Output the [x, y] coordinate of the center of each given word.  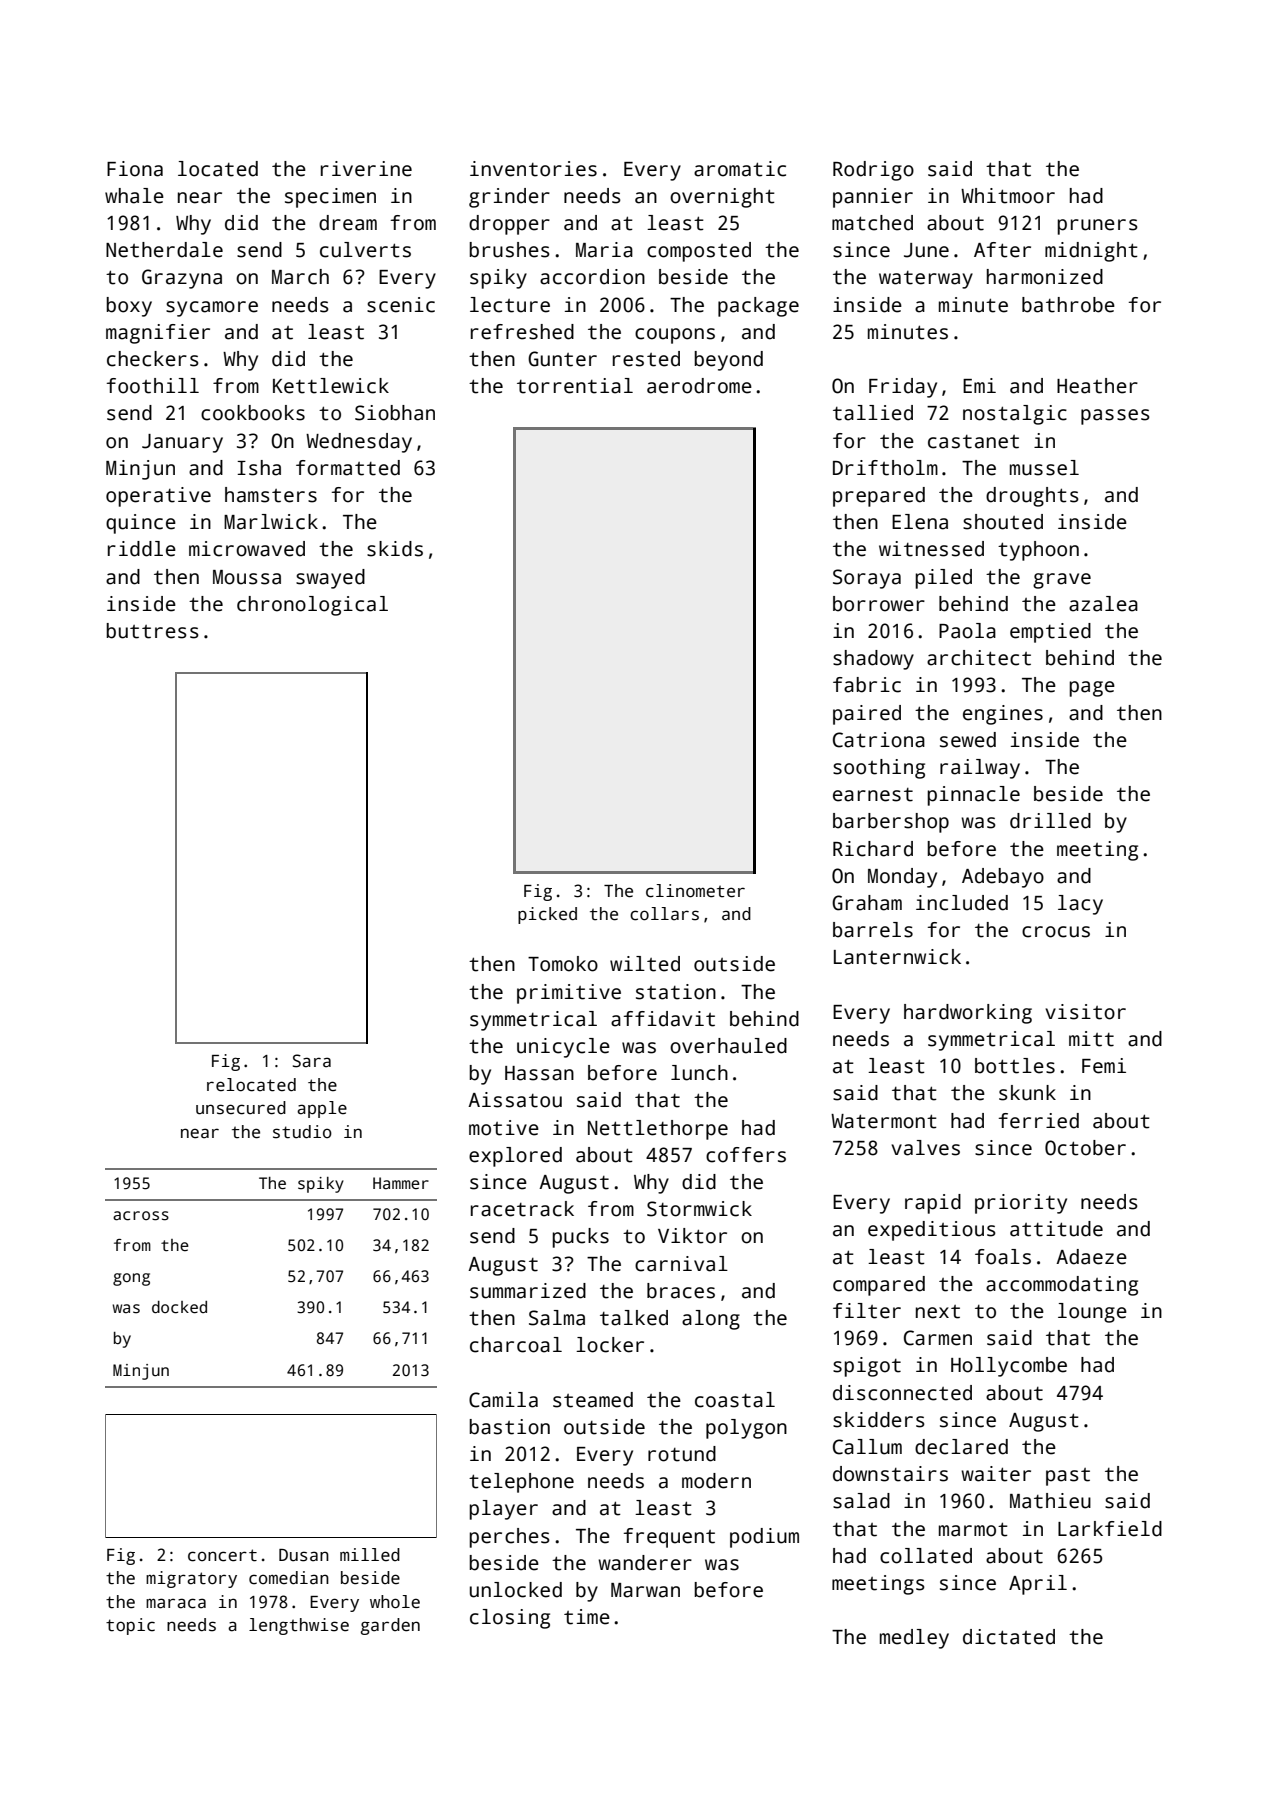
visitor [1085, 1012]
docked [179, 1307]
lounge [1092, 1313]
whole [395, 1602]
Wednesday [359, 443]
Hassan [539, 1073]
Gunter [562, 359]
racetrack [522, 1209]
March [300, 277]
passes [1115, 417]
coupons [675, 336]
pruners [1097, 227]
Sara [312, 1061]
